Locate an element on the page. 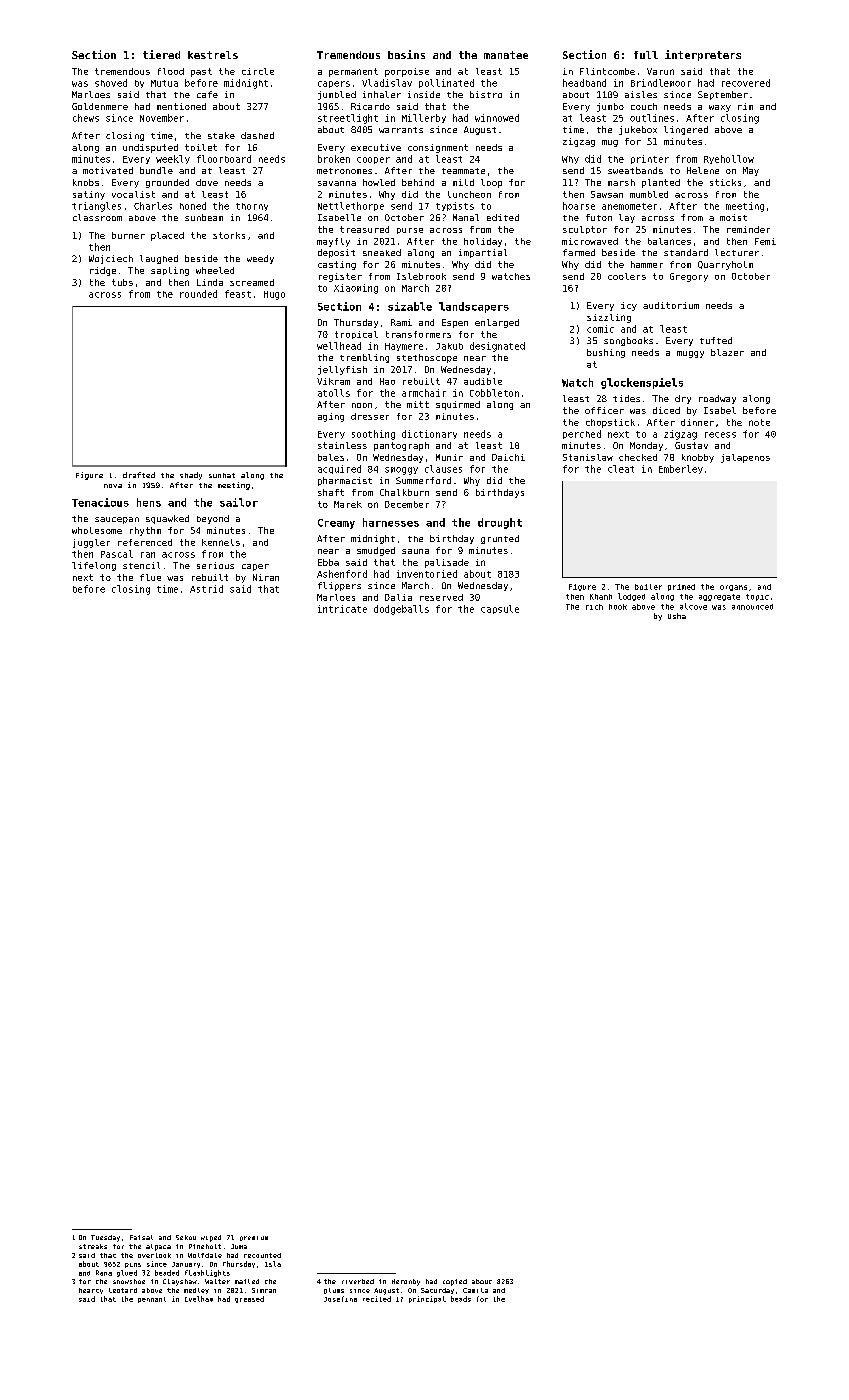 The image size is (849, 1400). Chalkburn is located at coordinates (404, 492).
